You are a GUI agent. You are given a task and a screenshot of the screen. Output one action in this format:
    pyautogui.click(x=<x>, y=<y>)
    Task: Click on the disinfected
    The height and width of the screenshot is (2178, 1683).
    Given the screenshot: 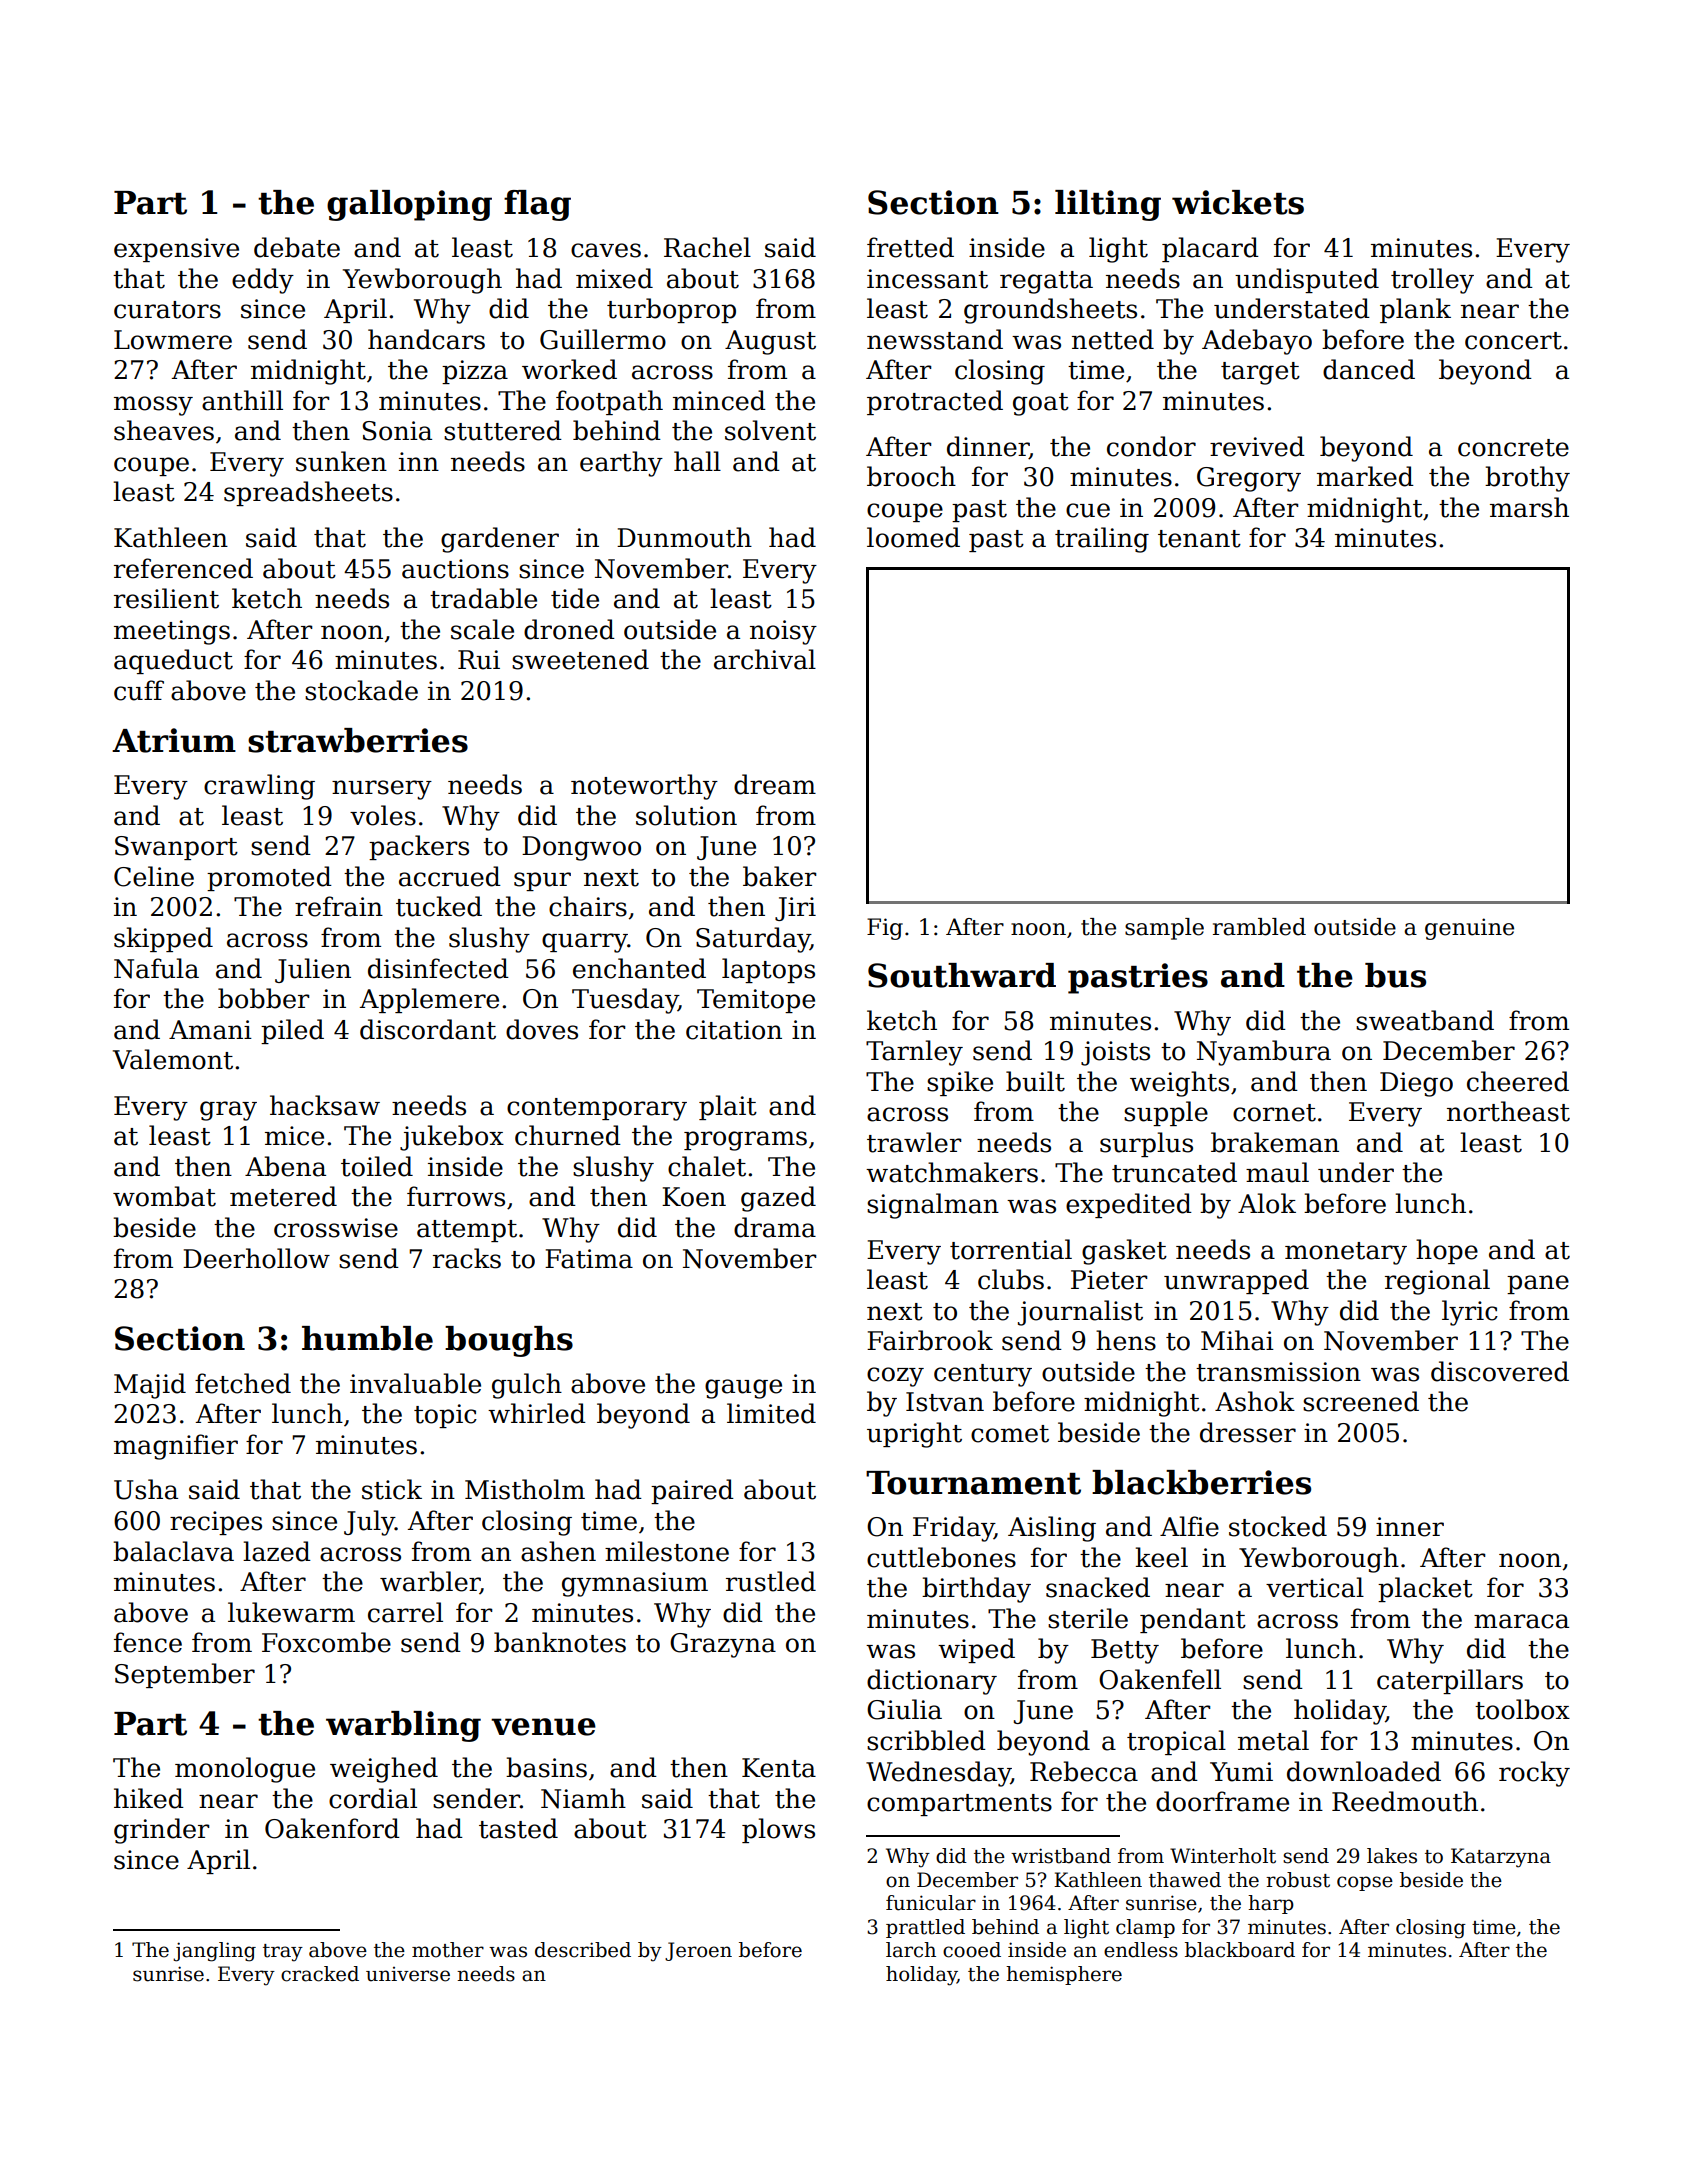 What is the action you would take?
    pyautogui.click(x=438, y=968)
